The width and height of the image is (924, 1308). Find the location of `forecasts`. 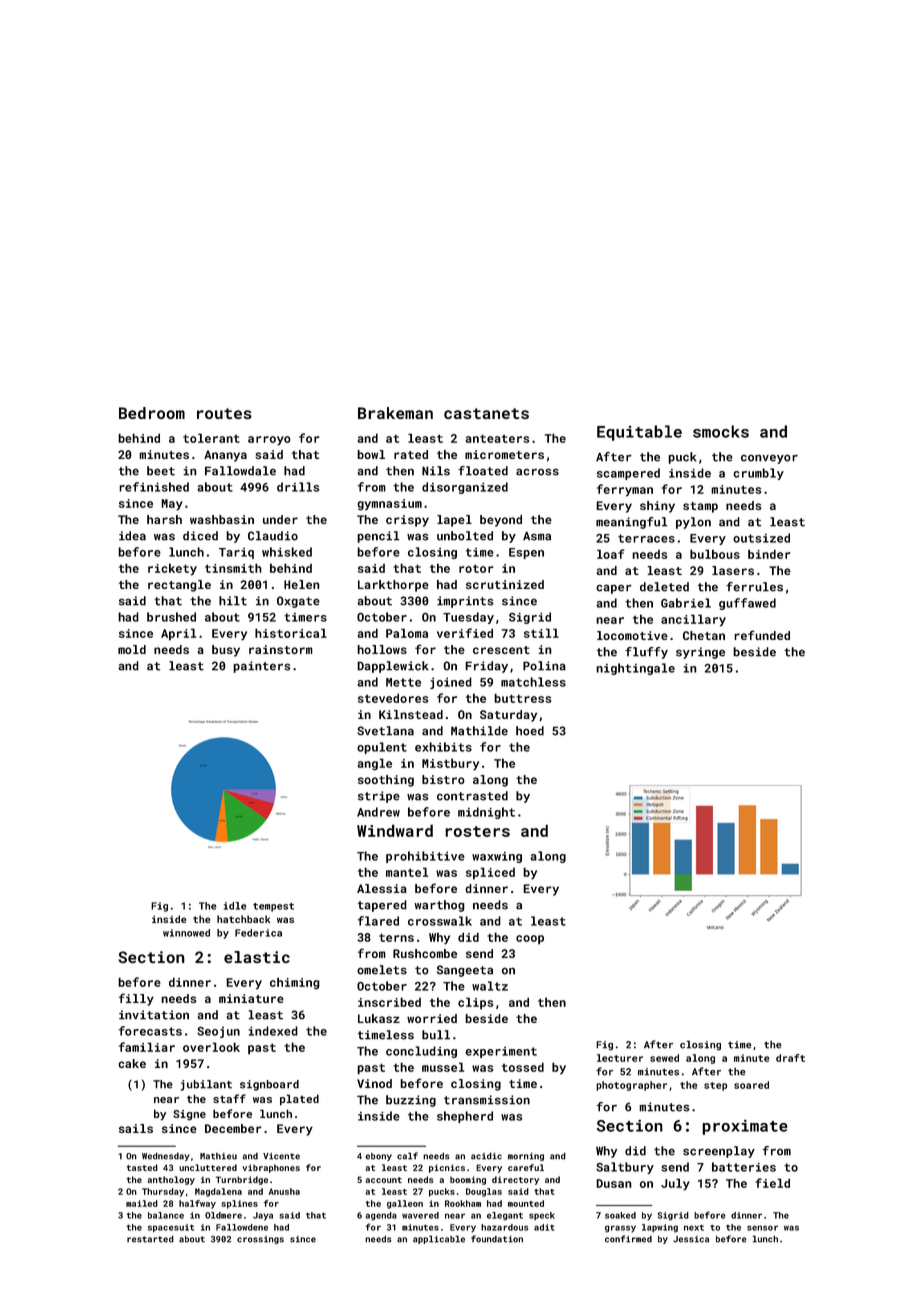

forecasts is located at coordinates (150, 1031).
